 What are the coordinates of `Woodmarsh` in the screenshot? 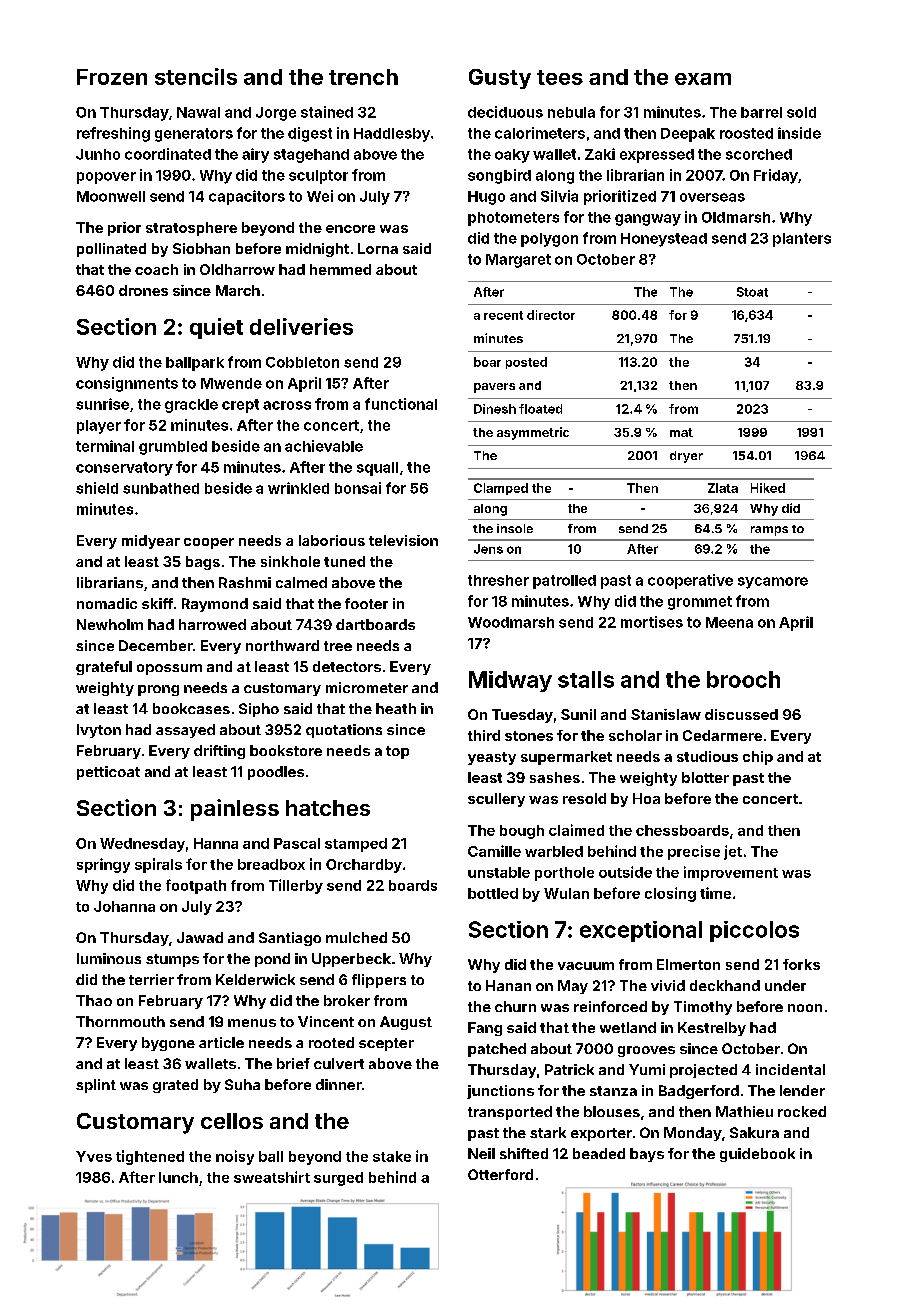 It's located at (511, 622).
